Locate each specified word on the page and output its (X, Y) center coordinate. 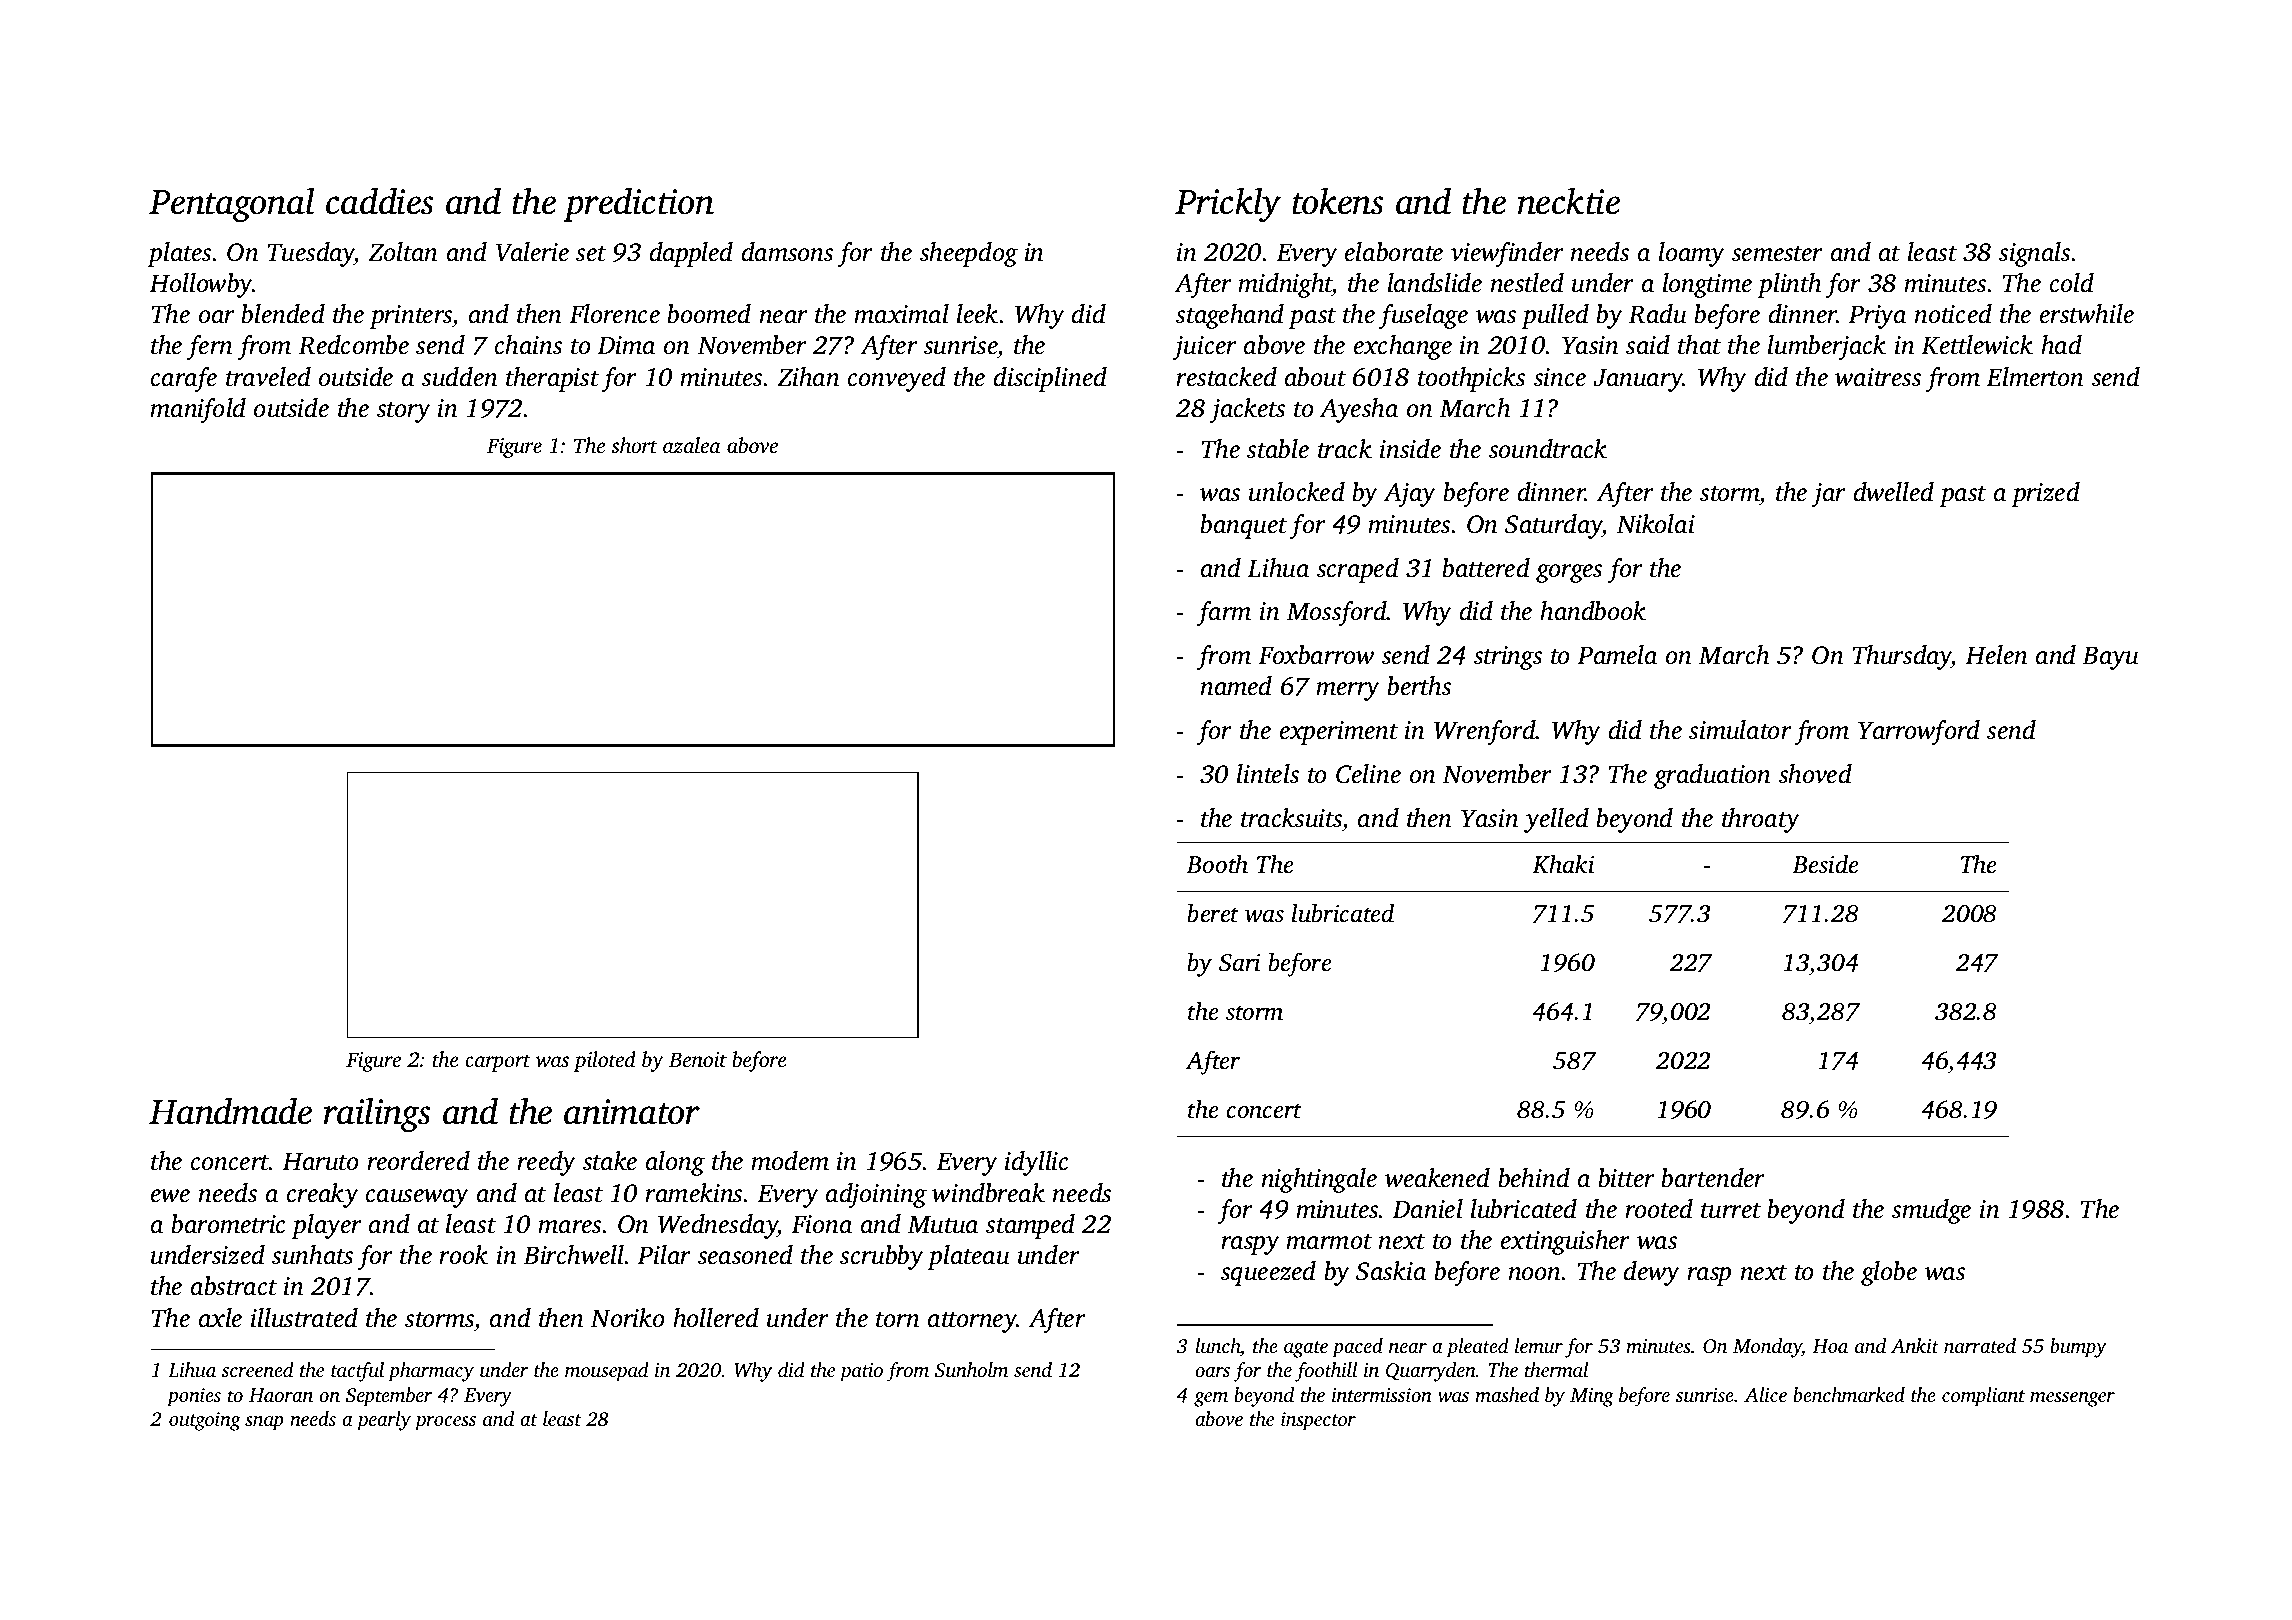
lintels (1268, 774)
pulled (1555, 316)
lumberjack (1827, 347)
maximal (901, 314)
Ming (1592, 1397)
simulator (1740, 730)
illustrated (304, 1318)
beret (1213, 913)
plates (179, 254)
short (634, 445)
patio (861, 1372)
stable (1278, 449)
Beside (1825, 864)
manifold (198, 410)
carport (498, 1063)
